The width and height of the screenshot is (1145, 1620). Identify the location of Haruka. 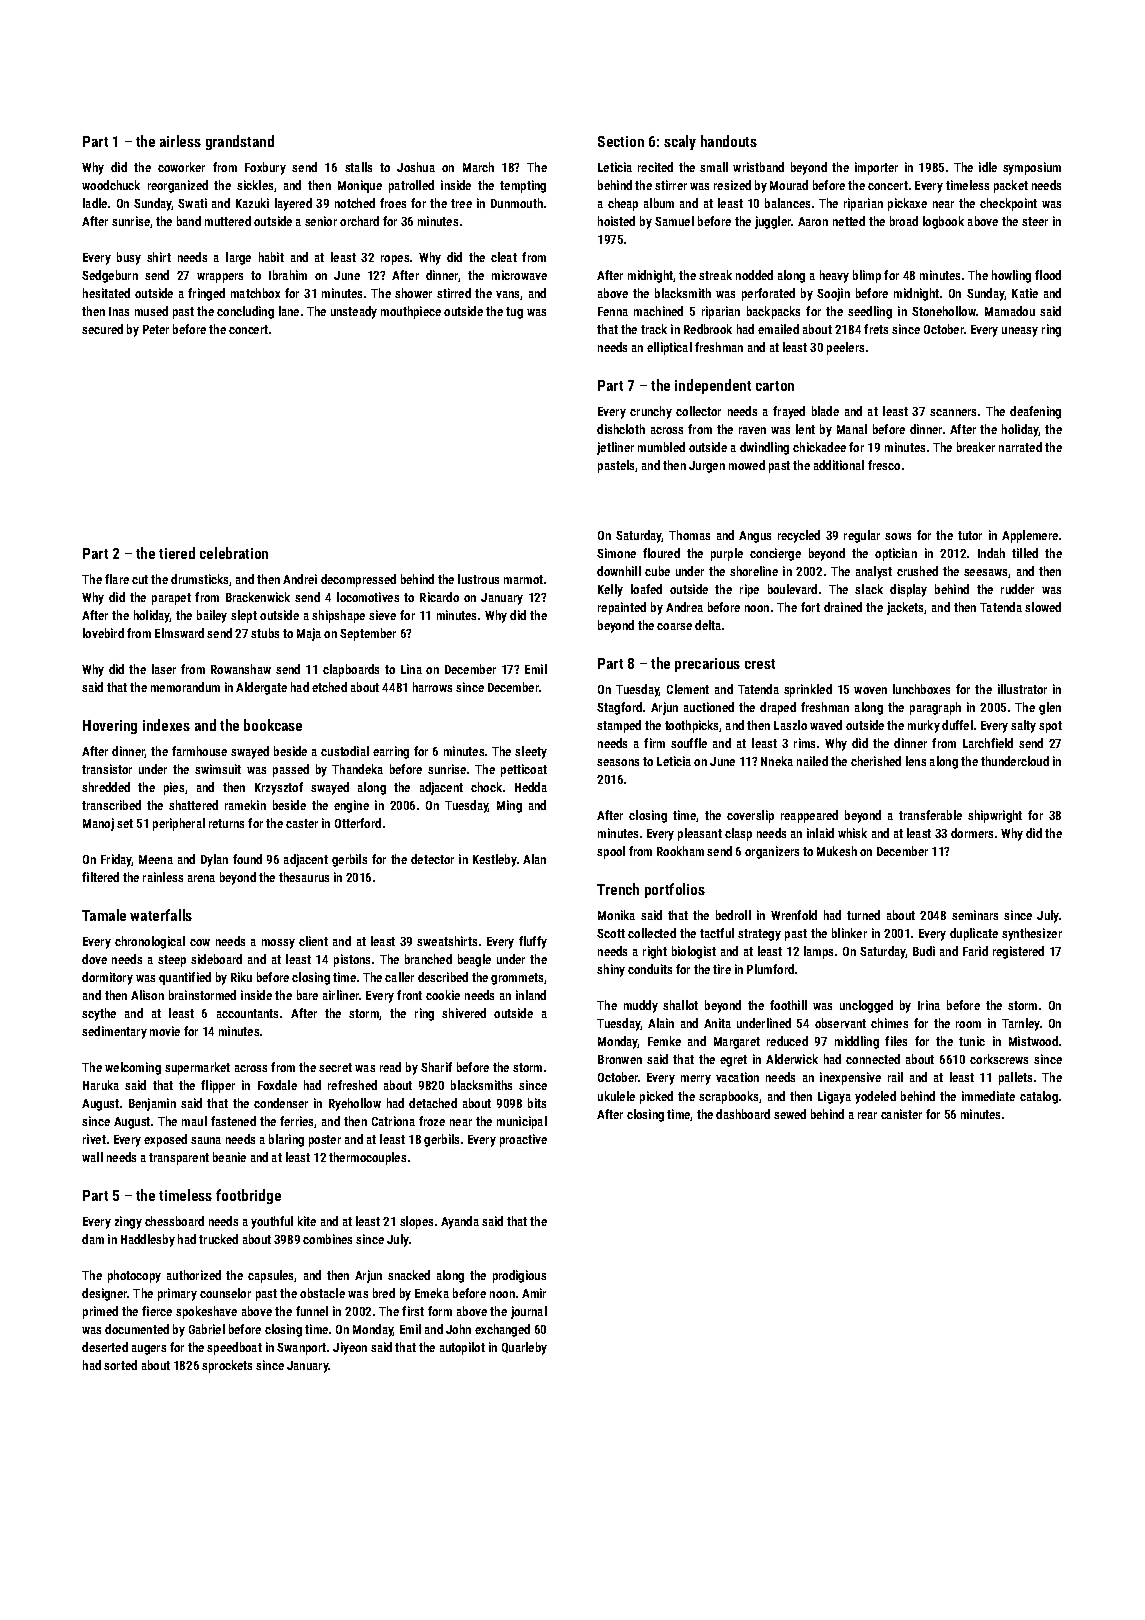
(101, 1085).
